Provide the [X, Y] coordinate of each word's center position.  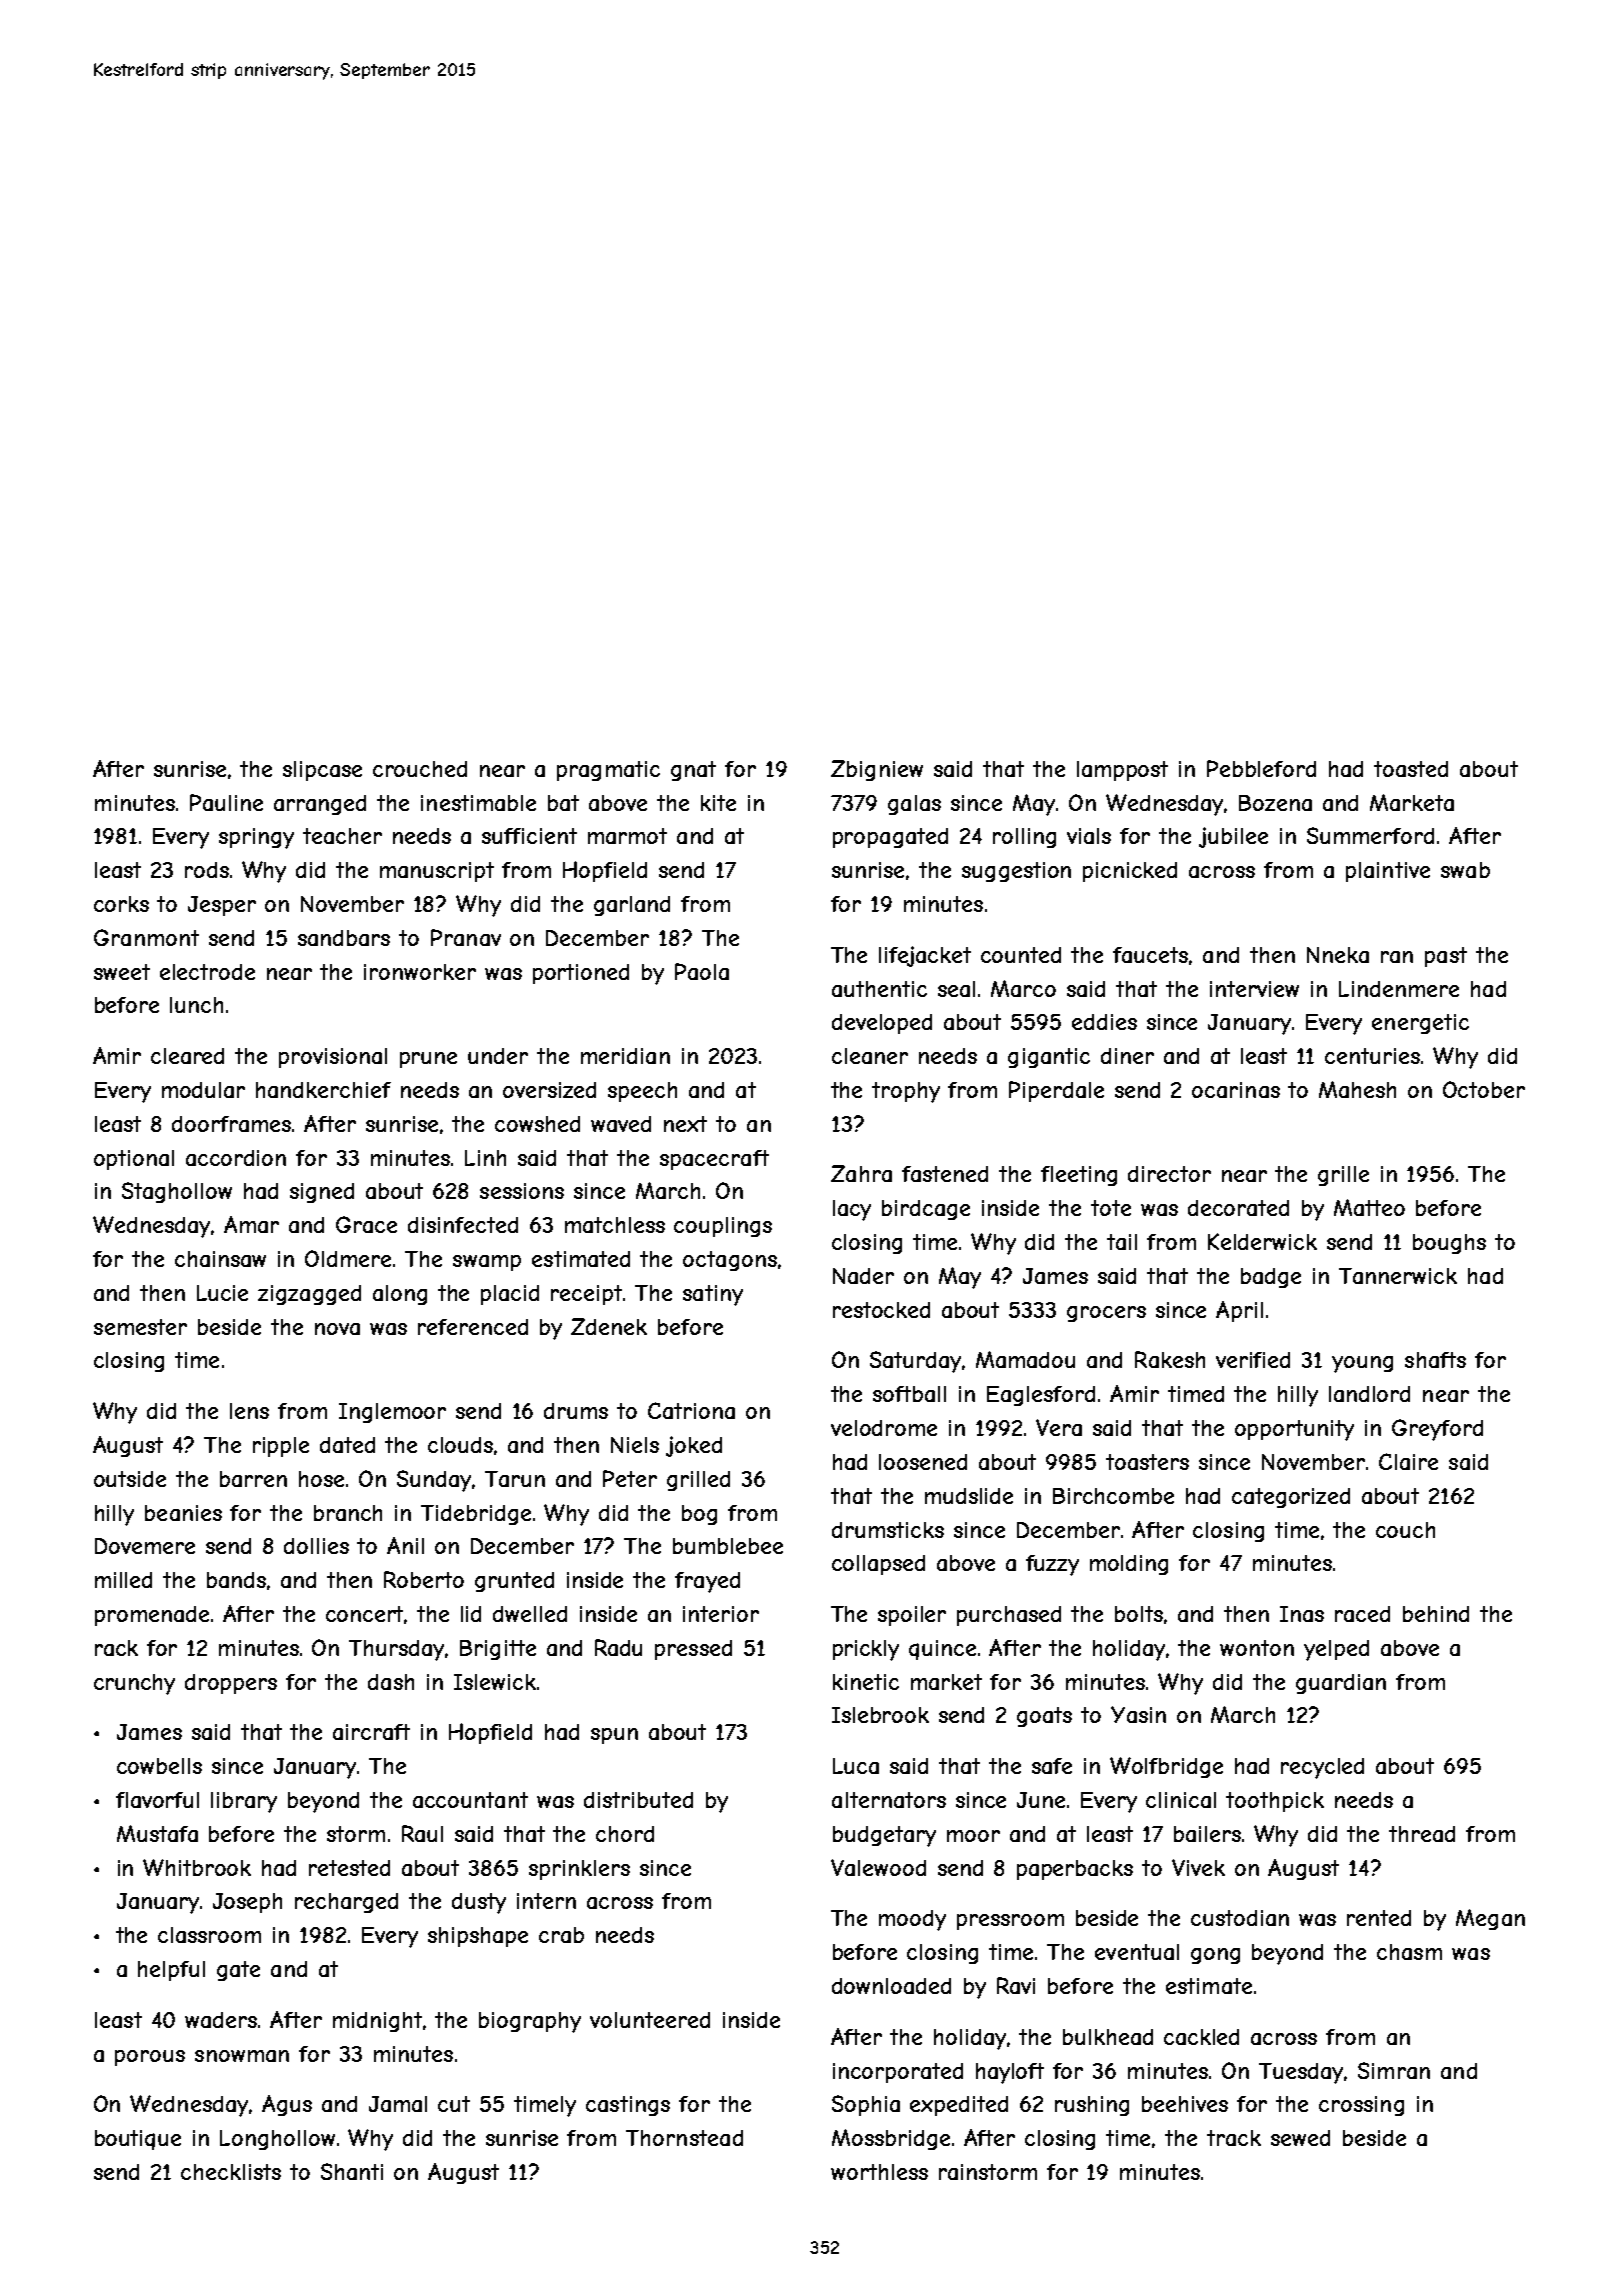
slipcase [322, 771]
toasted [1411, 769]
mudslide [969, 1496]
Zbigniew [877, 770]
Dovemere [145, 1546]
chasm [1409, 1952]
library [244, 1802]
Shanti [352, 2171]
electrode [207, 972]
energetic [1420, 1024]
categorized [1291, 1498]
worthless [879, 2172]
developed [882, 1024]
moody [912, 1920]
